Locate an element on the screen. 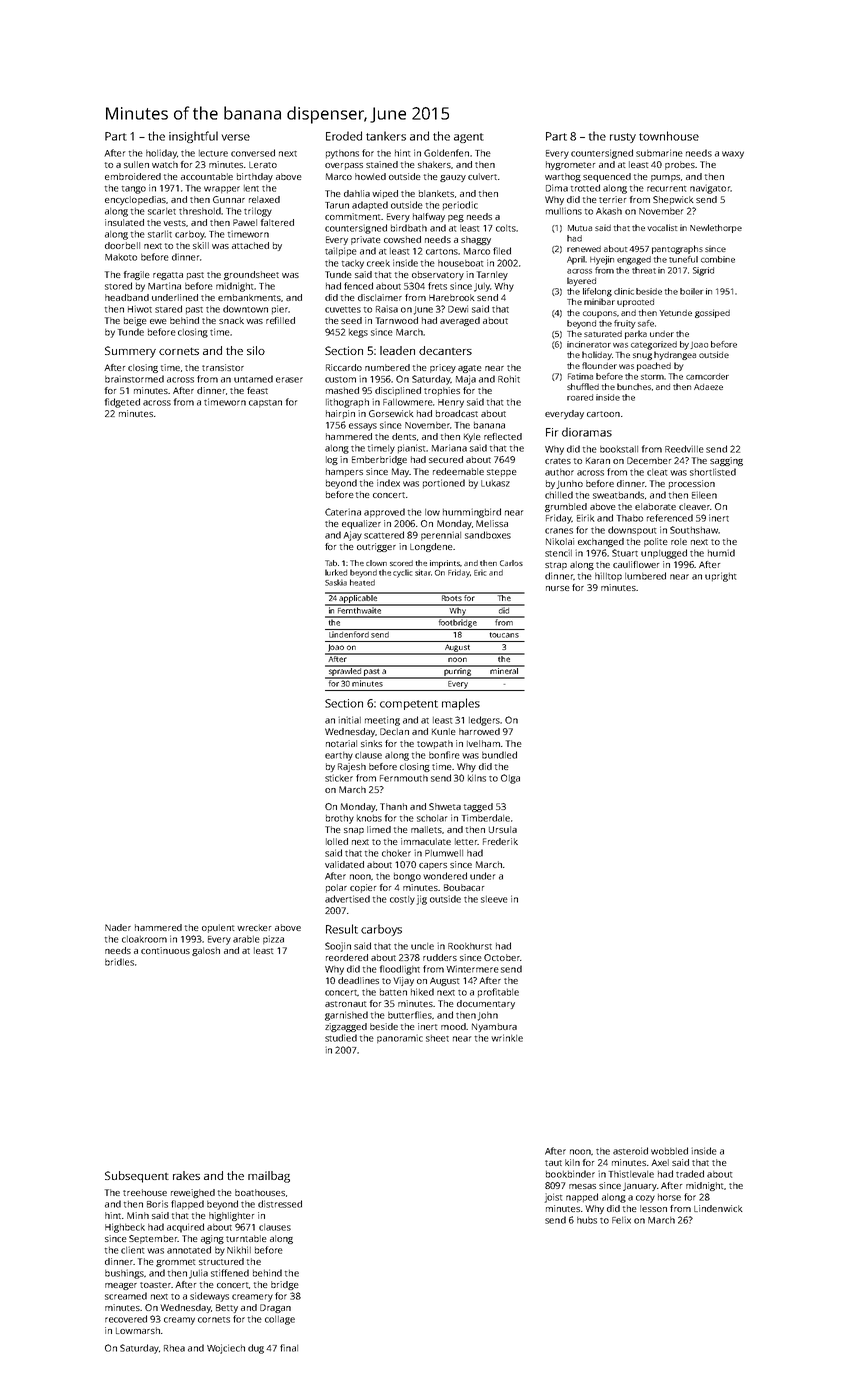  sagging is located at coordinates (726, 461).
